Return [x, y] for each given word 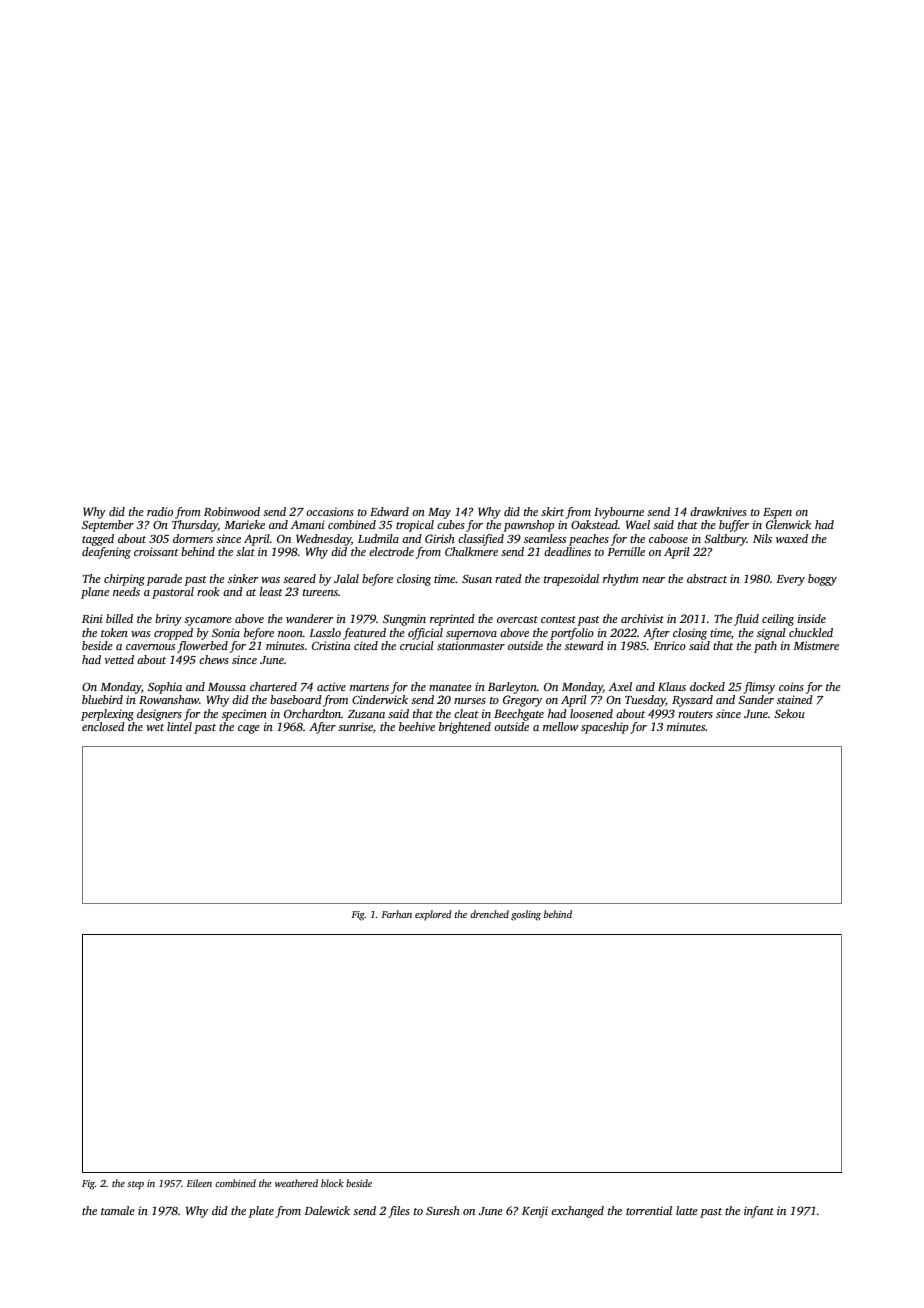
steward [584, 645]
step [135, 1185]
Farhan [396, 914]
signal [771, 634]
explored [433, 915]
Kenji [535, 1212]
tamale [118, 1210]
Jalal [346, 578]
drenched [489, 914]
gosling [526, 915]
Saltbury [725, 540]
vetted [119, 659]
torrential [649, 1210]
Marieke [244, 524]
